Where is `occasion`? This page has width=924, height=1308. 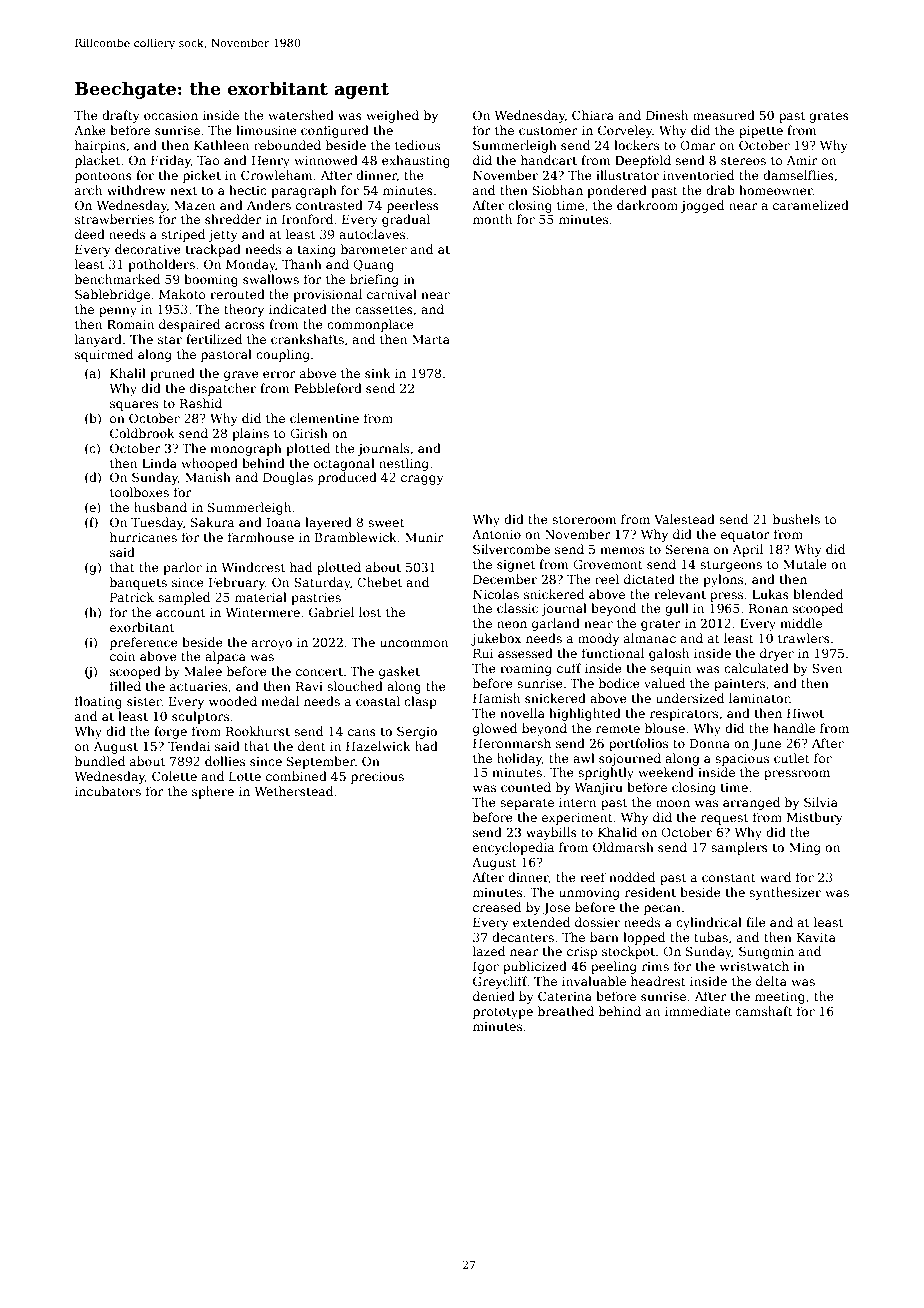
occasion is located at coordinates (171, 115).
